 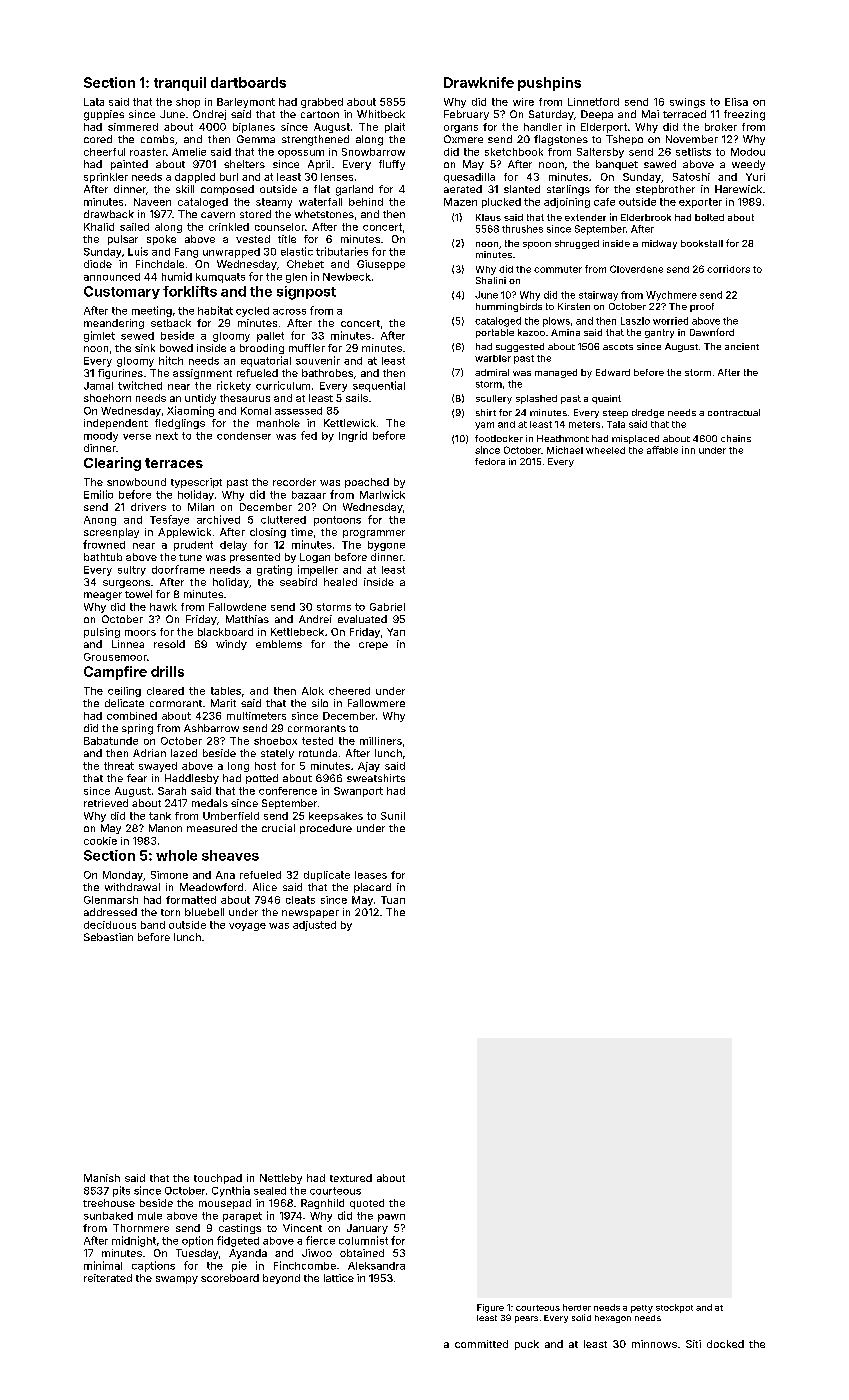 I want to click on Elisa, so click(x=736, y=102).
